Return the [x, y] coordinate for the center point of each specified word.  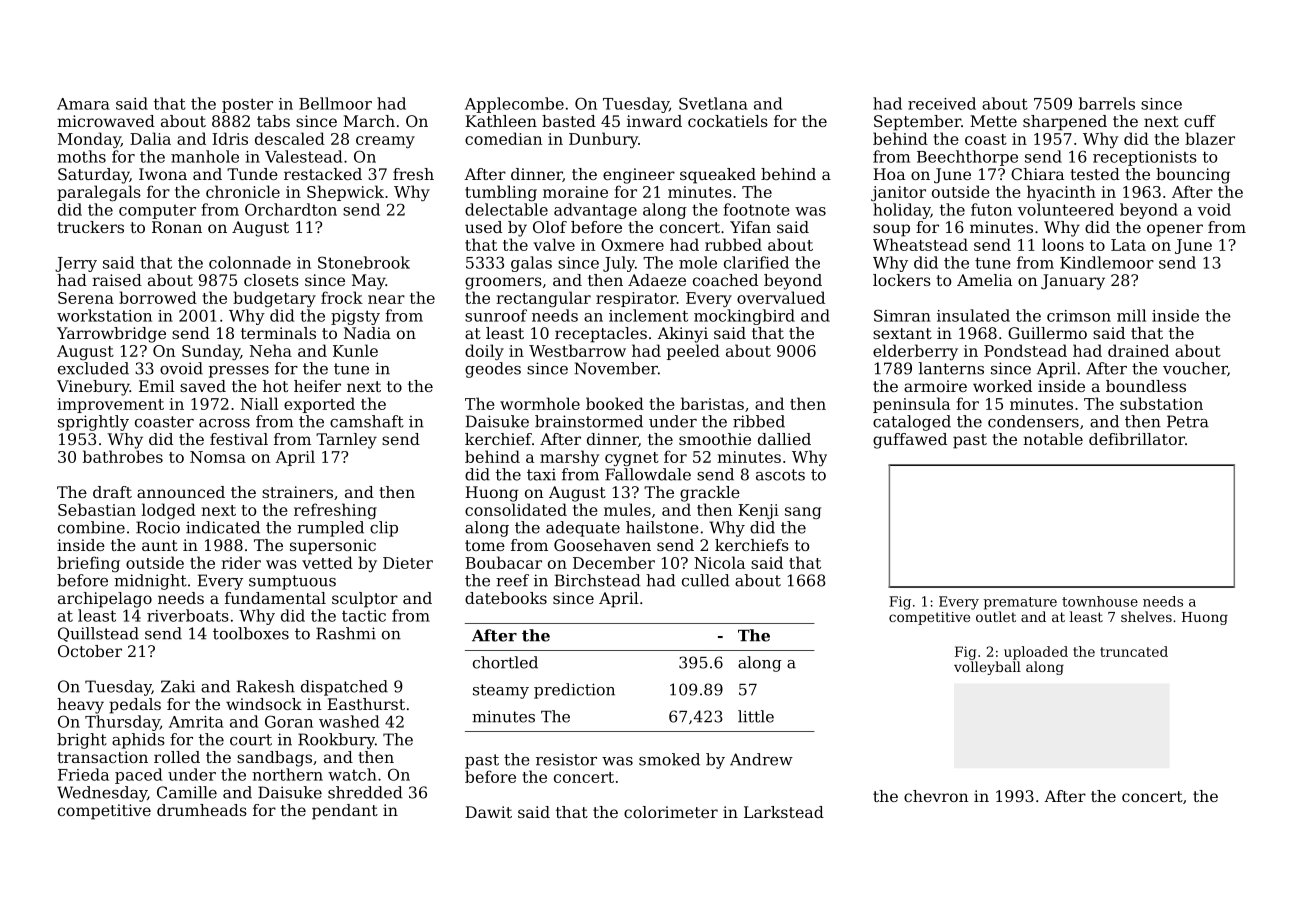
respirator [636, 299]
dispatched [344, 688]
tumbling [501, 193]
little [756, 716]
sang [803, 513]
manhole [205, 156]
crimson [1079, 316]
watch [352, 774]
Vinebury [93, 388]
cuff [1200, 121]
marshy [569, 458]
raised [117, 280]
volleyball [987, 668]
